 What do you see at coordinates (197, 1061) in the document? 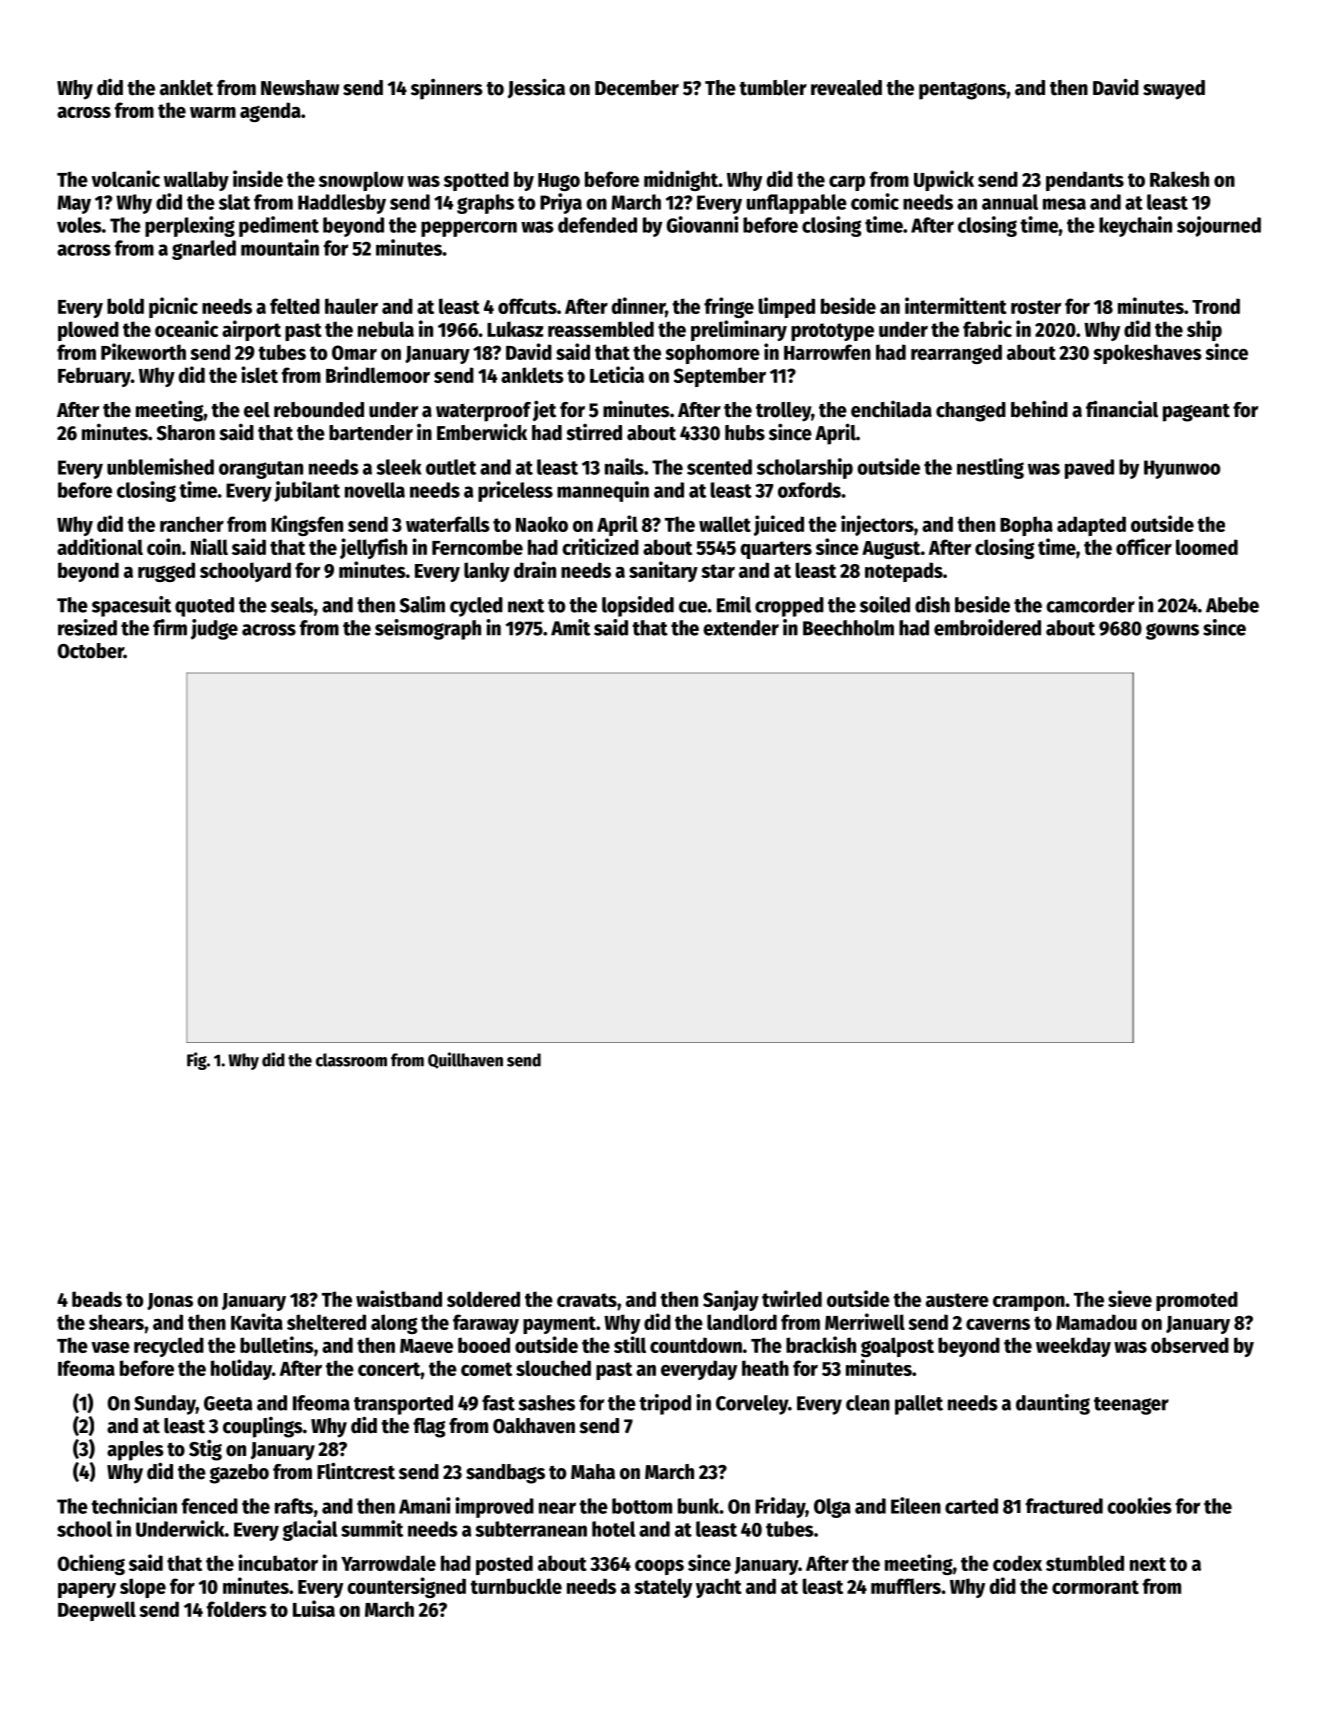
I see `Fig` at bounding box center [197, 1061].
